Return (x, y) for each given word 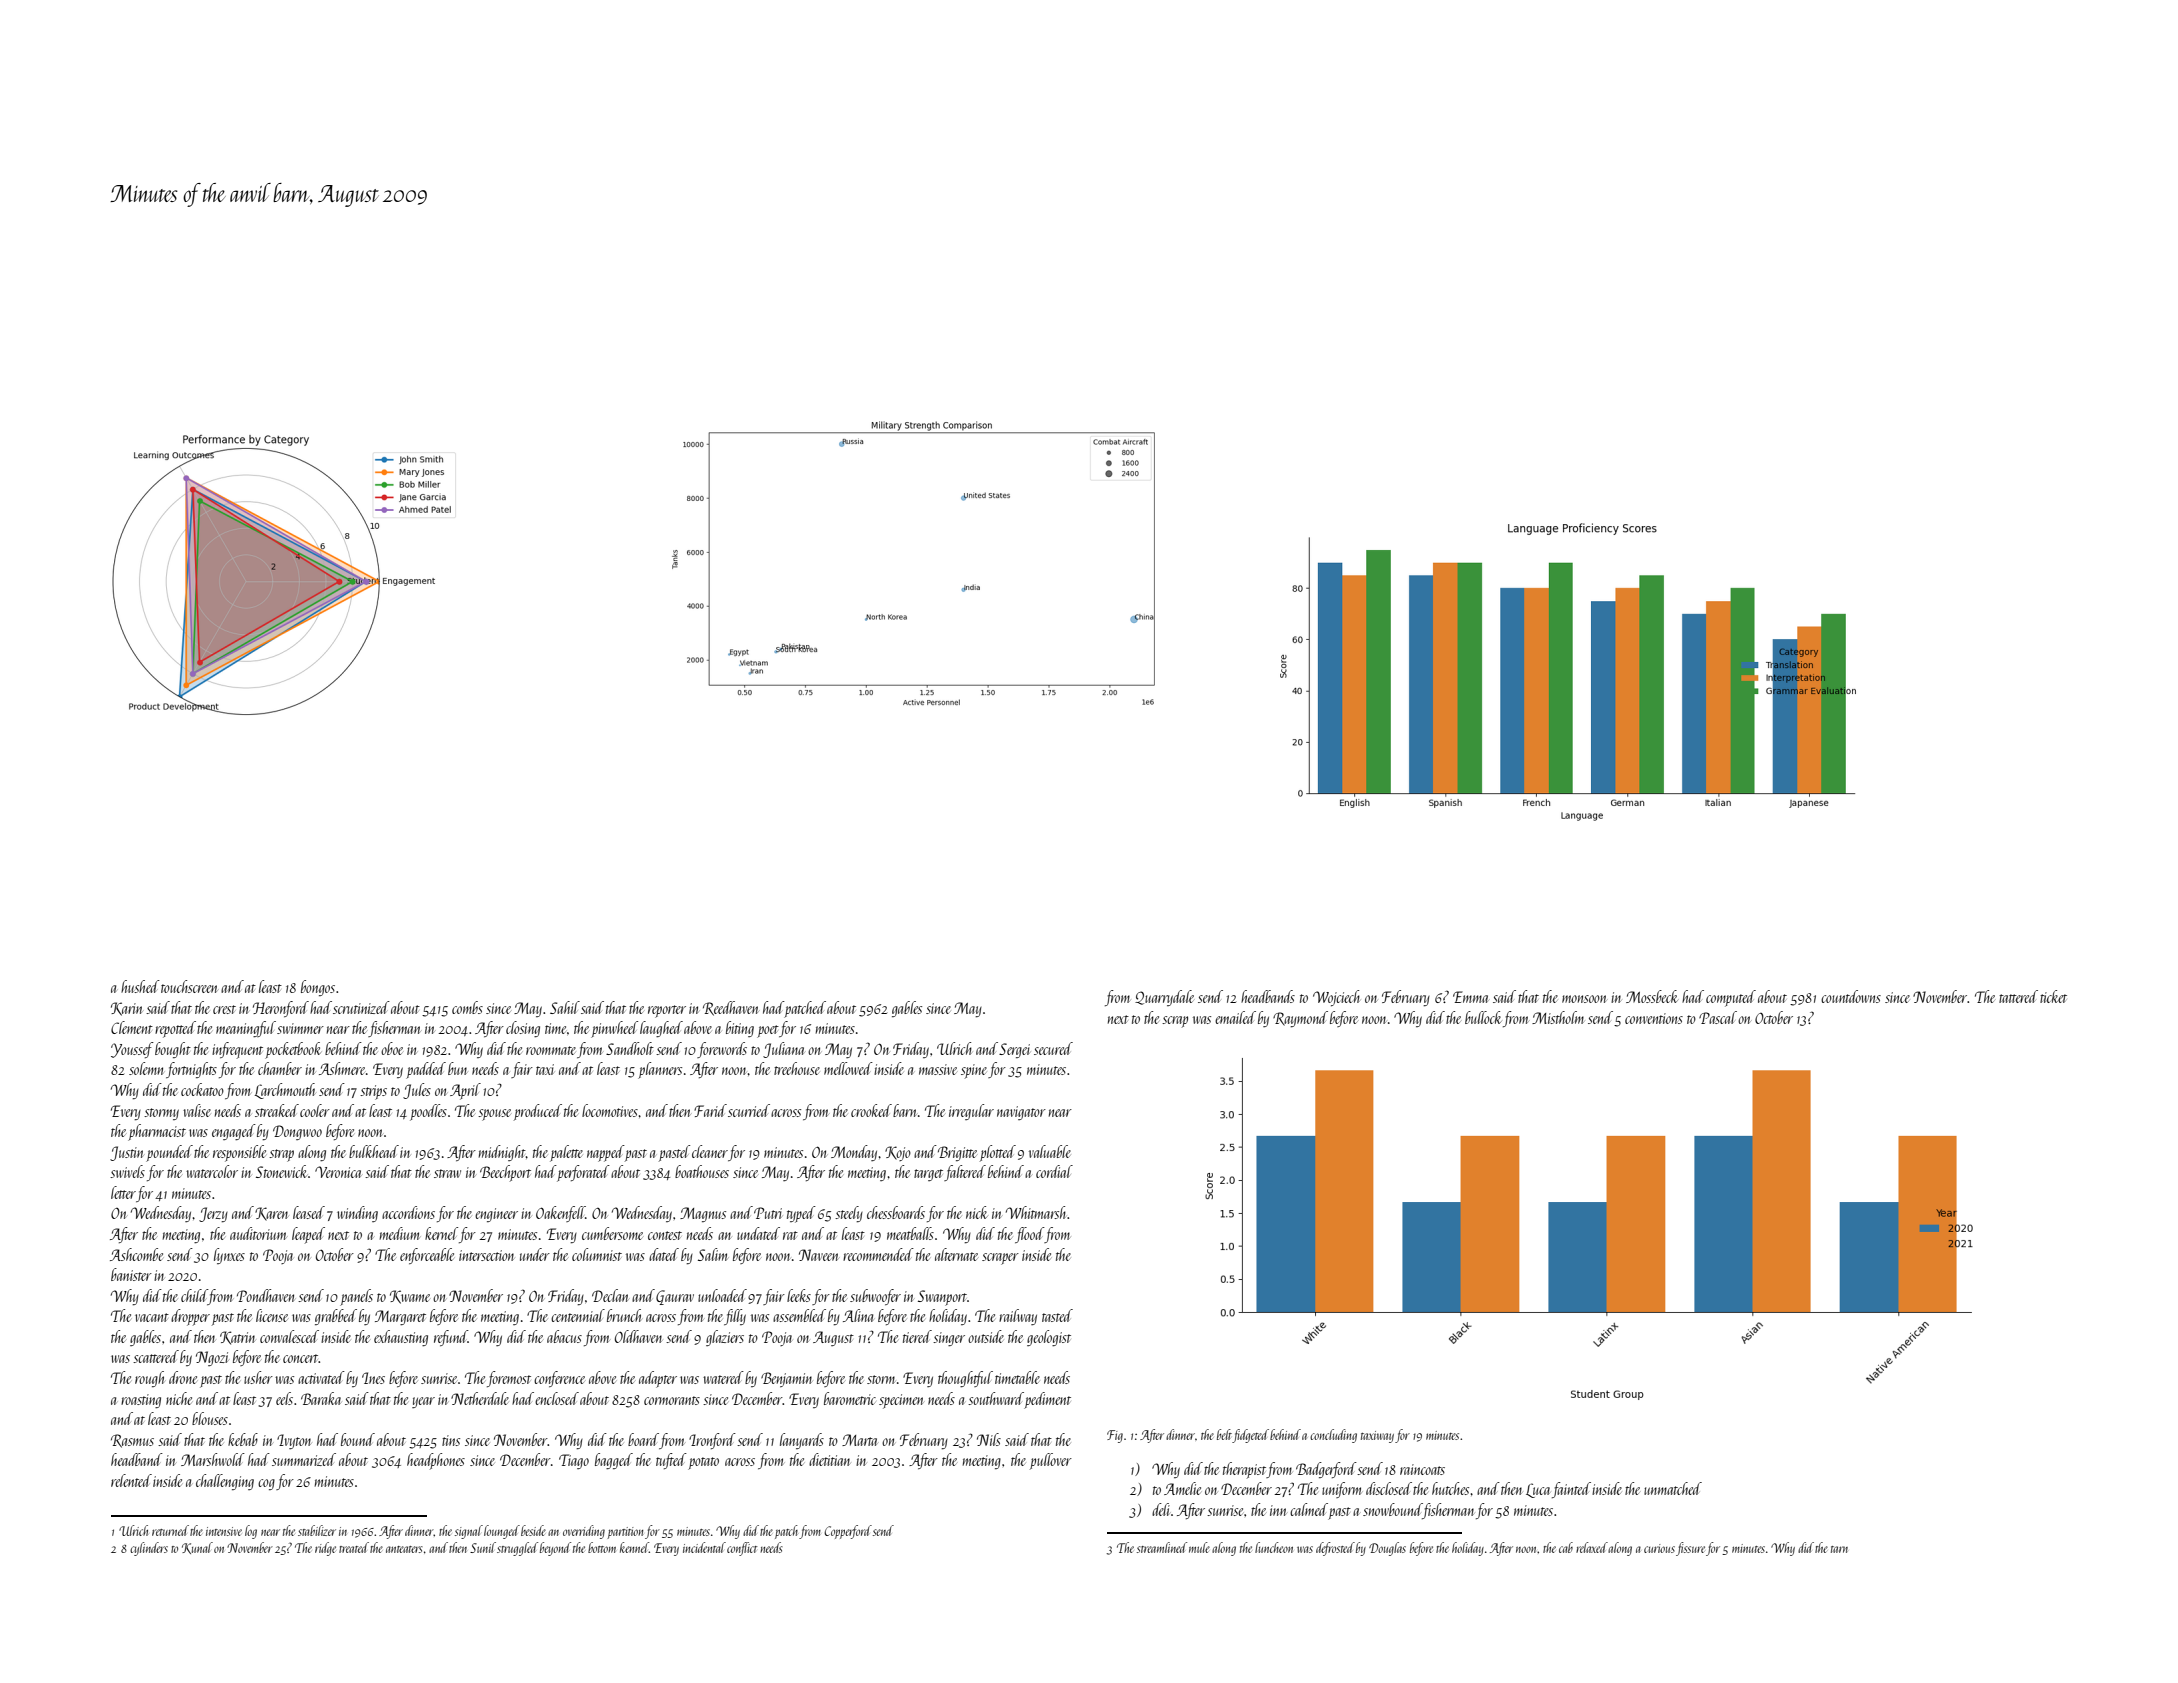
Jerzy (213, 1215)
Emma (1471, 997)
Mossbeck (1652, 996)
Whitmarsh (1036, 1212)
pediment (1047, 1400)
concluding (1333, 1436)
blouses (210, 1418)
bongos (318, 988)
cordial (1054, 1171)
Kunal (197, 1548)
